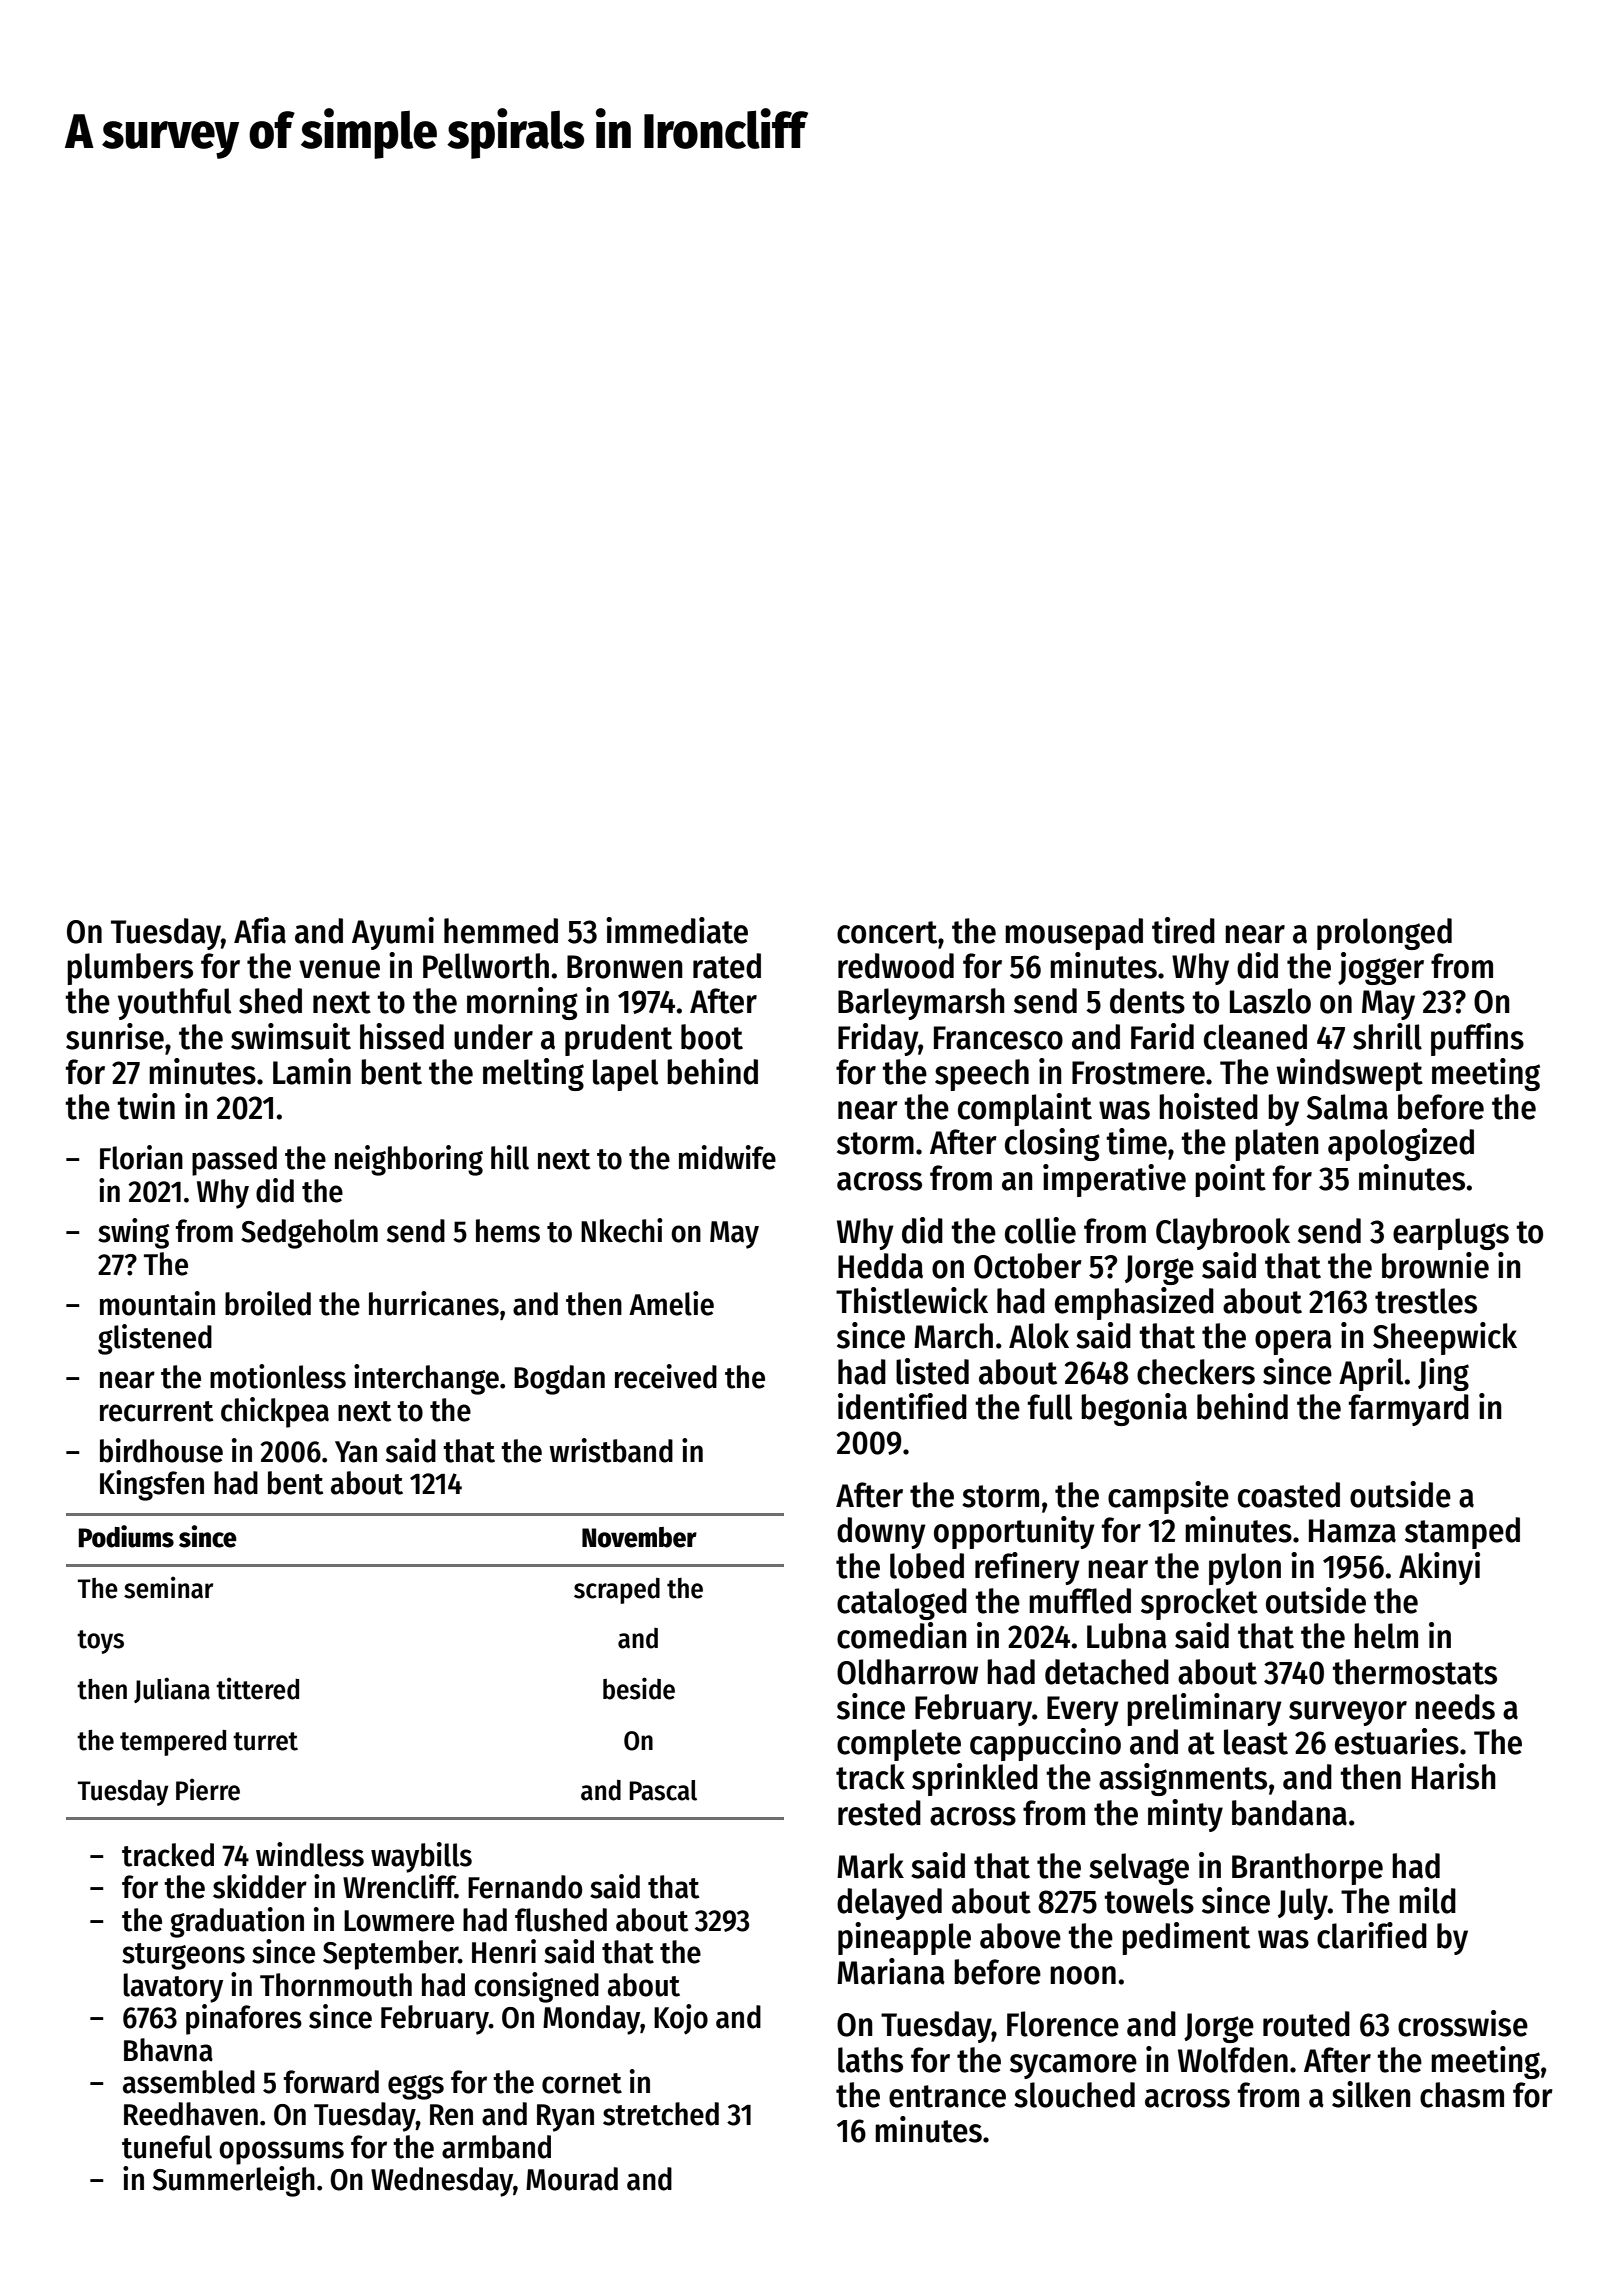 The width and height of the screenshot is (1620, 2292). What do you see at coordinates (975, 1779) in the screenshot?
I see `sprinkled` at bounding box center [975, 1779].
